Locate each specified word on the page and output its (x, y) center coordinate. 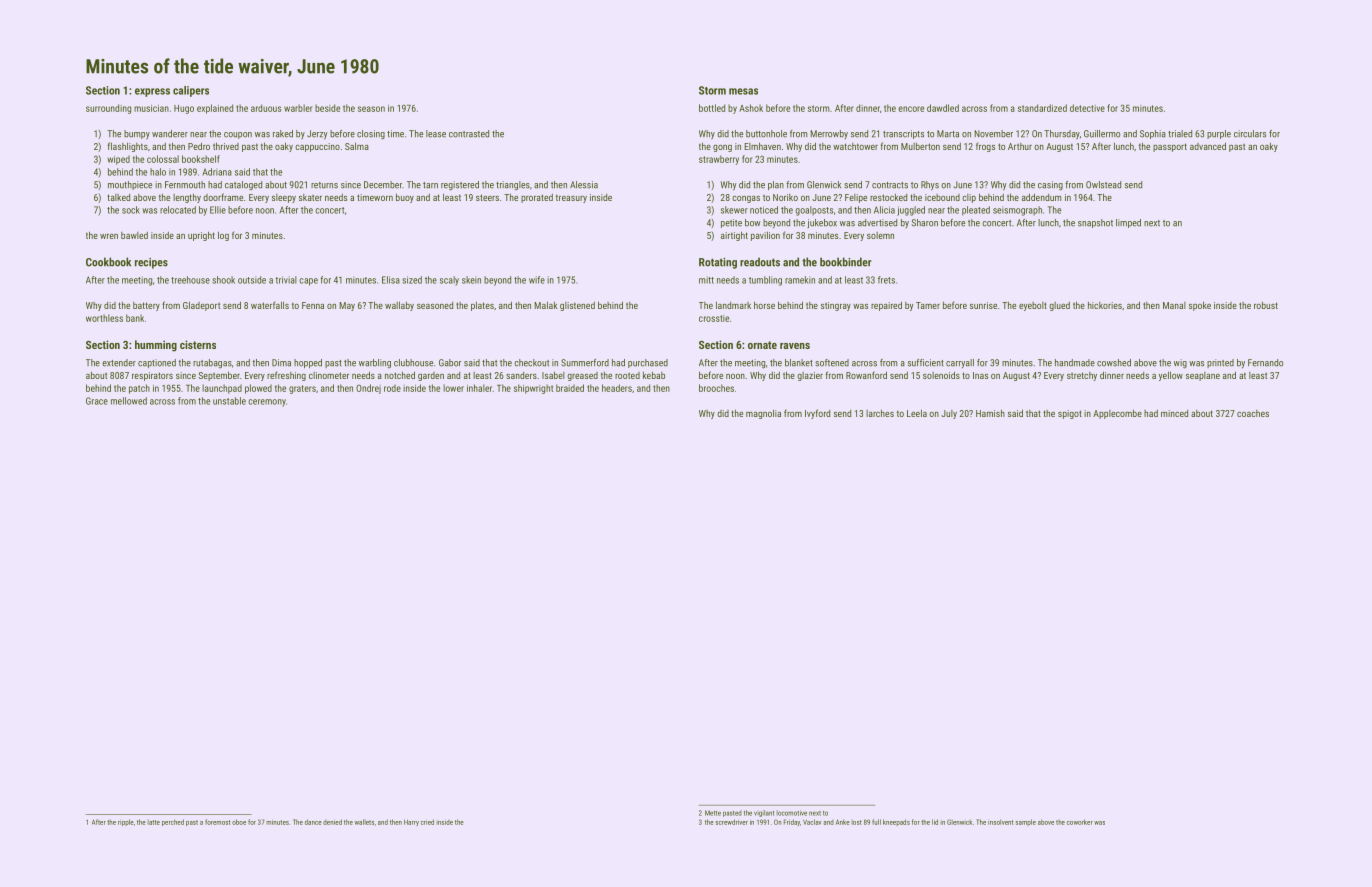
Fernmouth (185, 185)
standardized (1042, 108)
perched (173, 822)
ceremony (267, 403)
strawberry (719, 160)
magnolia (763, 414)
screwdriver (732, 822)
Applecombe (1117, 414)
